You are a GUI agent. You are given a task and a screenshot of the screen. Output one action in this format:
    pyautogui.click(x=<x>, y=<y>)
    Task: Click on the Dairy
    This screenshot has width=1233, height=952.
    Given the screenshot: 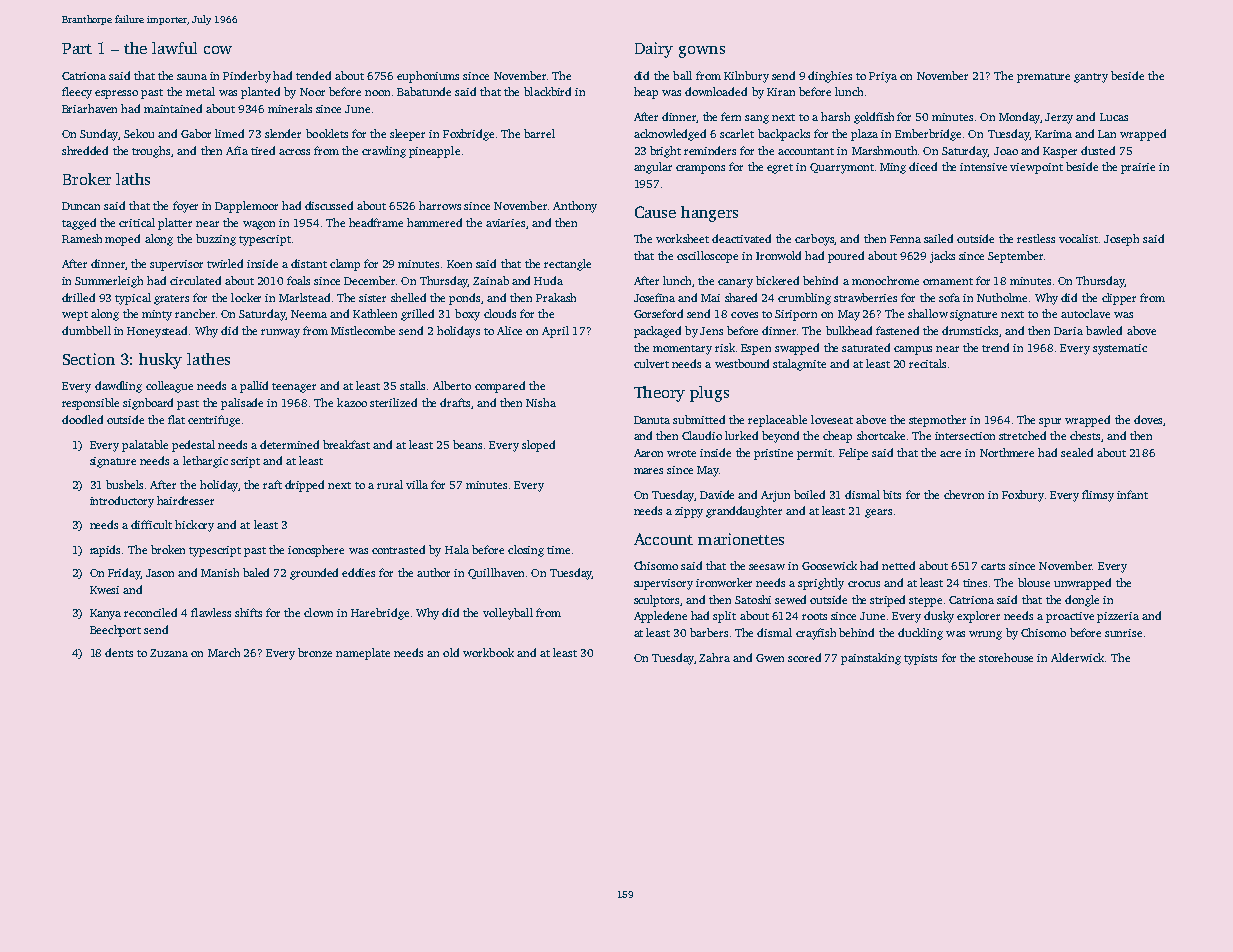 What is the action you would take?
    pyautogui.click(x=654, y=50)
